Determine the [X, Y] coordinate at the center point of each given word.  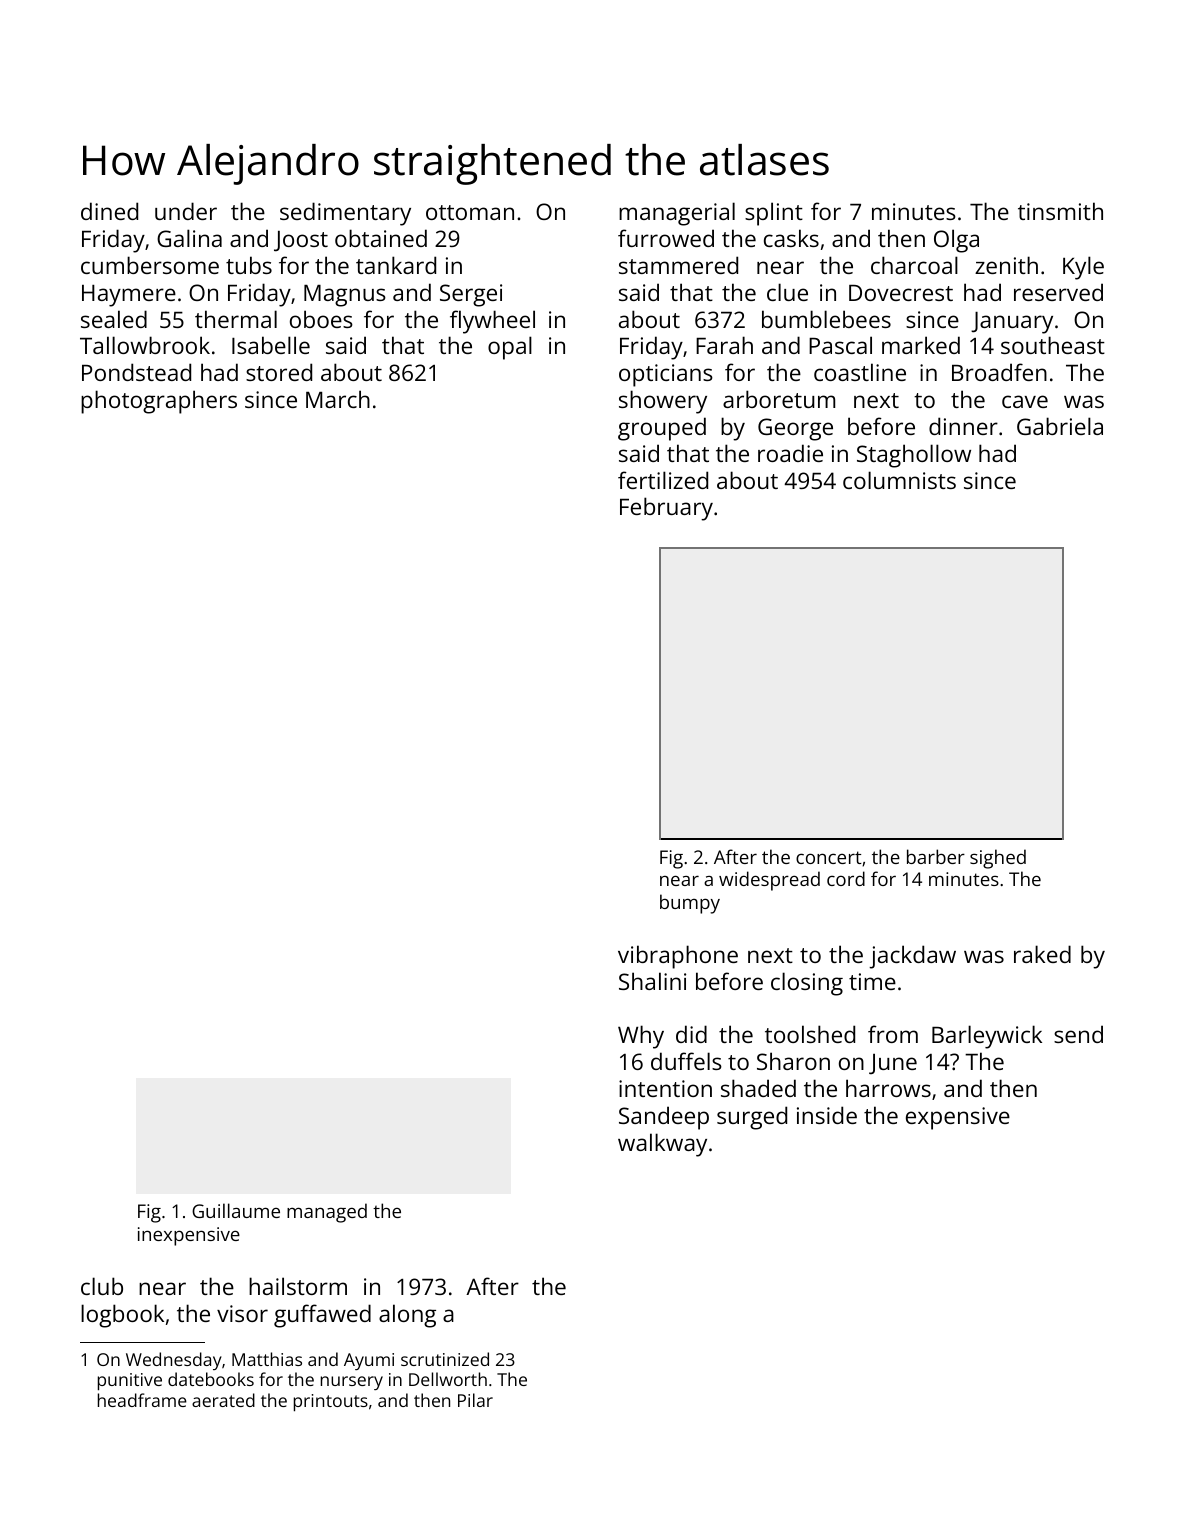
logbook [122, 1316]
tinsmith [1060, 211]
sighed [998, 859]
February [666, 509]
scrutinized [445, 1359]
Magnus [345, 296]
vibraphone [678, 957]
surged [752, 1118]
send [1078, 1034]
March [338, 399]
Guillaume [236, 1210]
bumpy [690, 904]
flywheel [492, 322]
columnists [899, 480]
